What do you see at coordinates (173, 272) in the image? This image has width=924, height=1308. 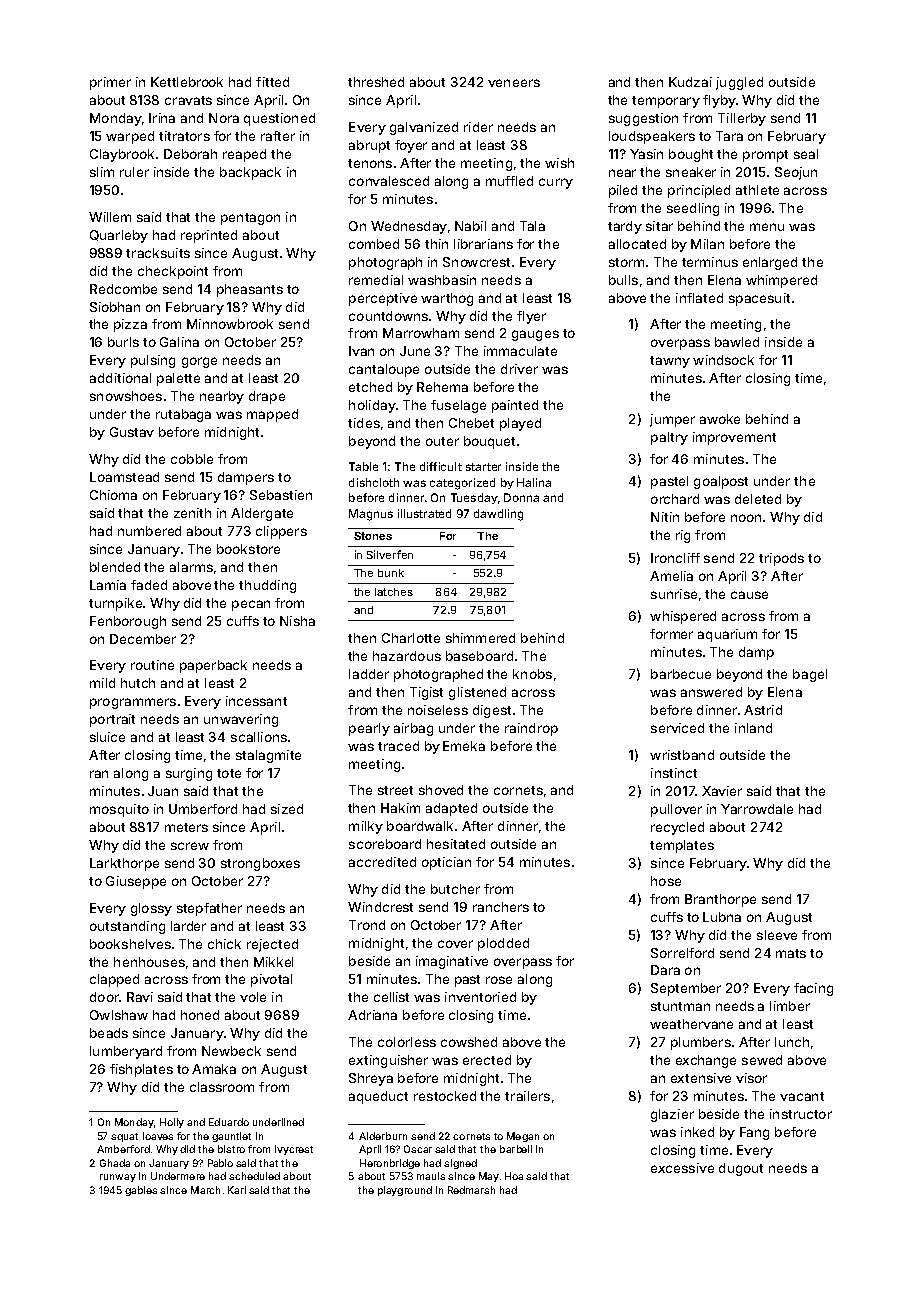 I see `checkpoint` at bounding box center [173, 272].
